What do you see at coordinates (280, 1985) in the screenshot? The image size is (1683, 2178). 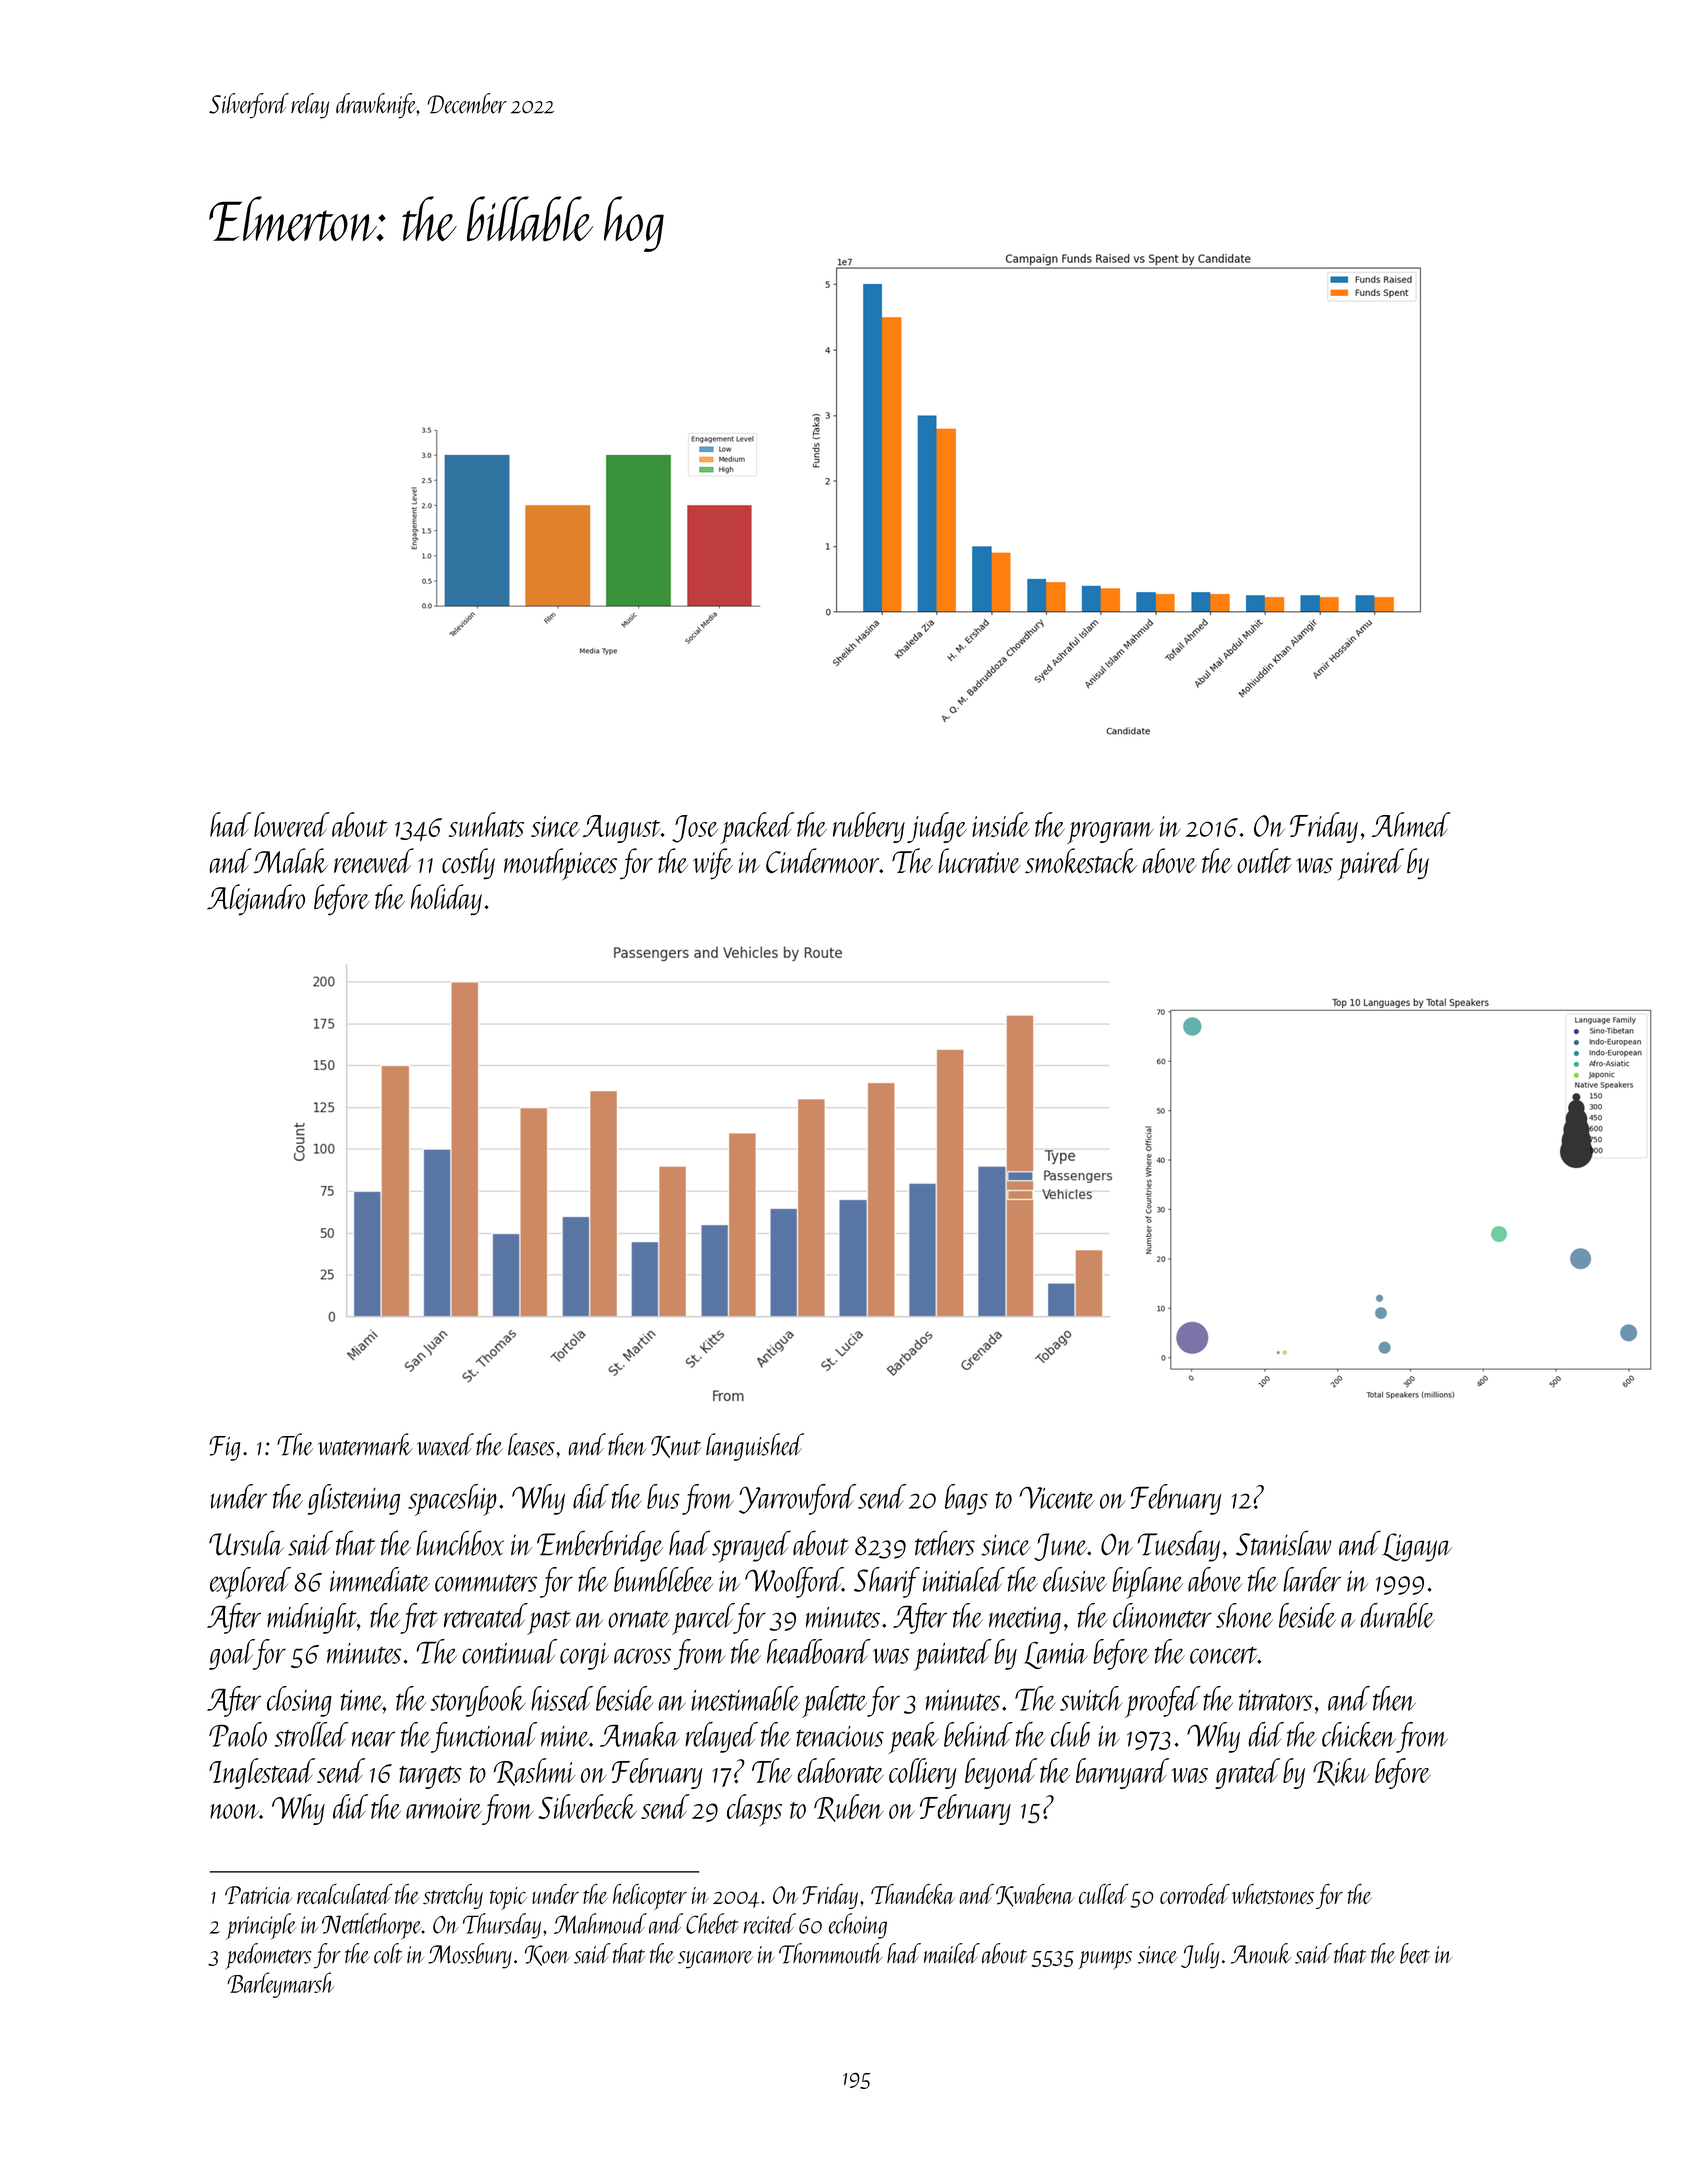 I see `Barleymarsh` at bounding box center [280, 1985].
